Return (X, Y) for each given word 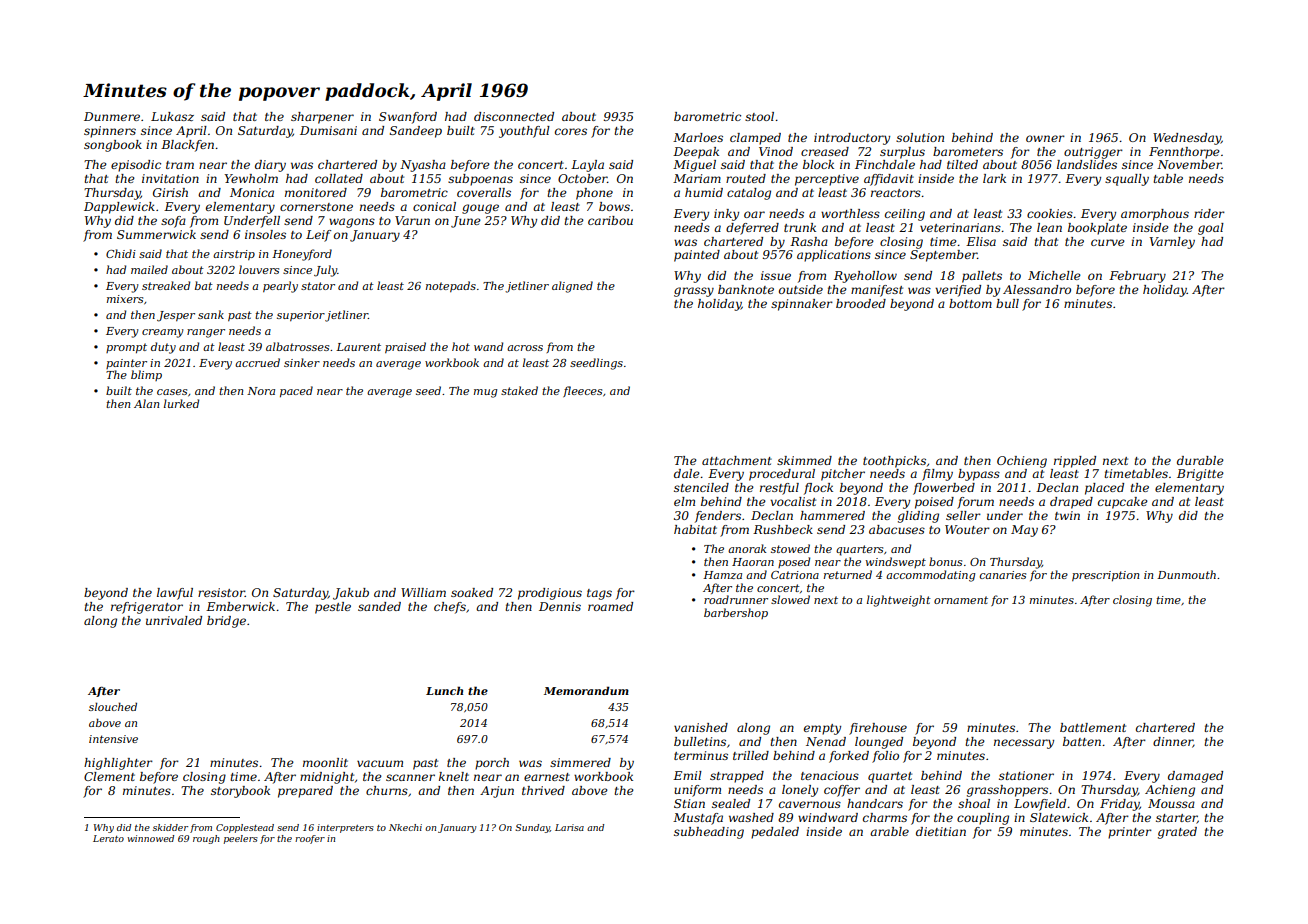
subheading (709, 833)
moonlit (325, 762)
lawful (175, 594)
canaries (1003, 575)
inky (726, 215)
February (1137, 277)
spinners (110, 132)
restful (779, 489)
